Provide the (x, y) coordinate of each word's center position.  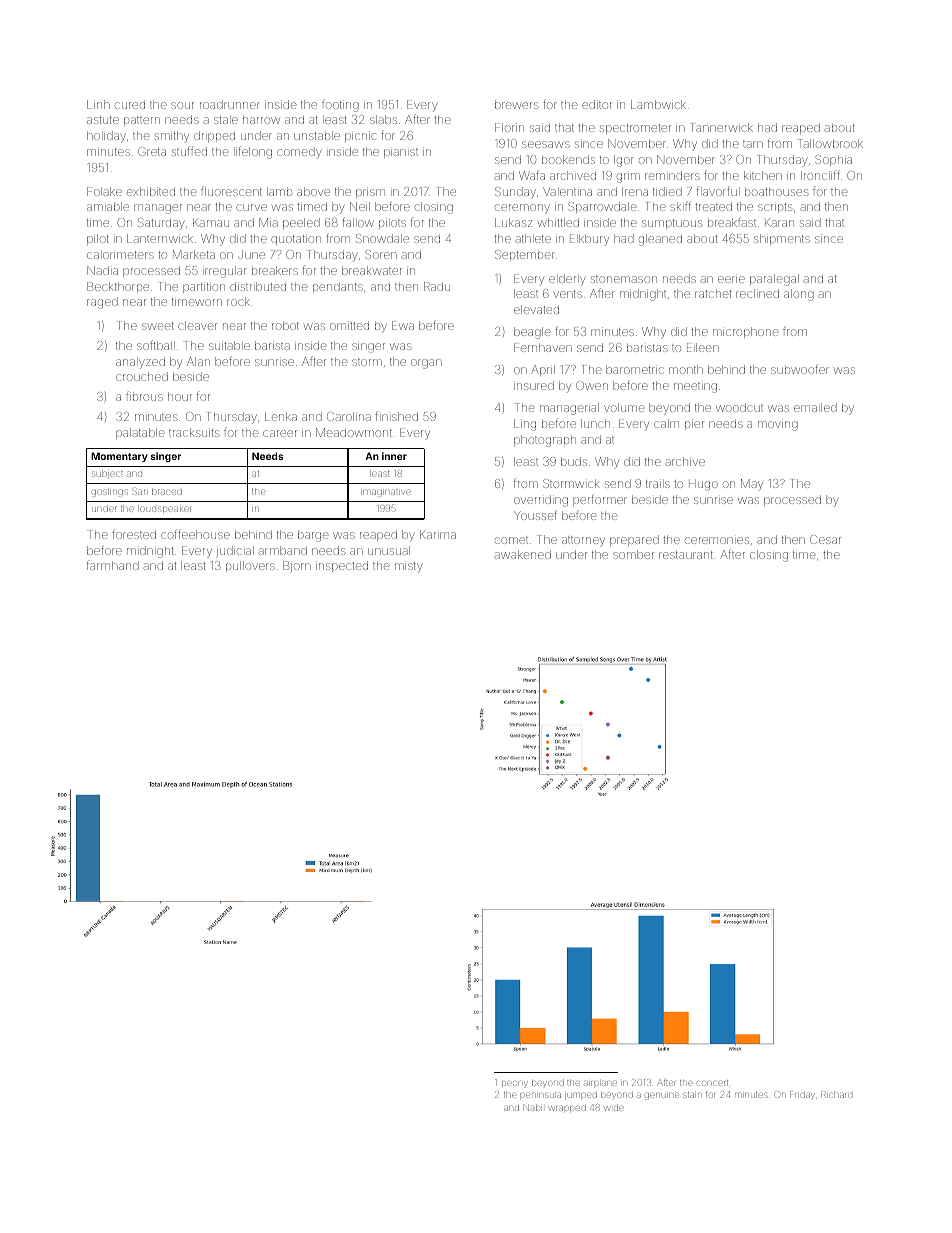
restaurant (686, 555)
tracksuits (194, 432)
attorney (583, 542)
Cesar (825, 539)
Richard (836, 1095)
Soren (381, 254)
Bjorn (297, 567)
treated (713, 206)
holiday (106, 137)
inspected (342, 566)
